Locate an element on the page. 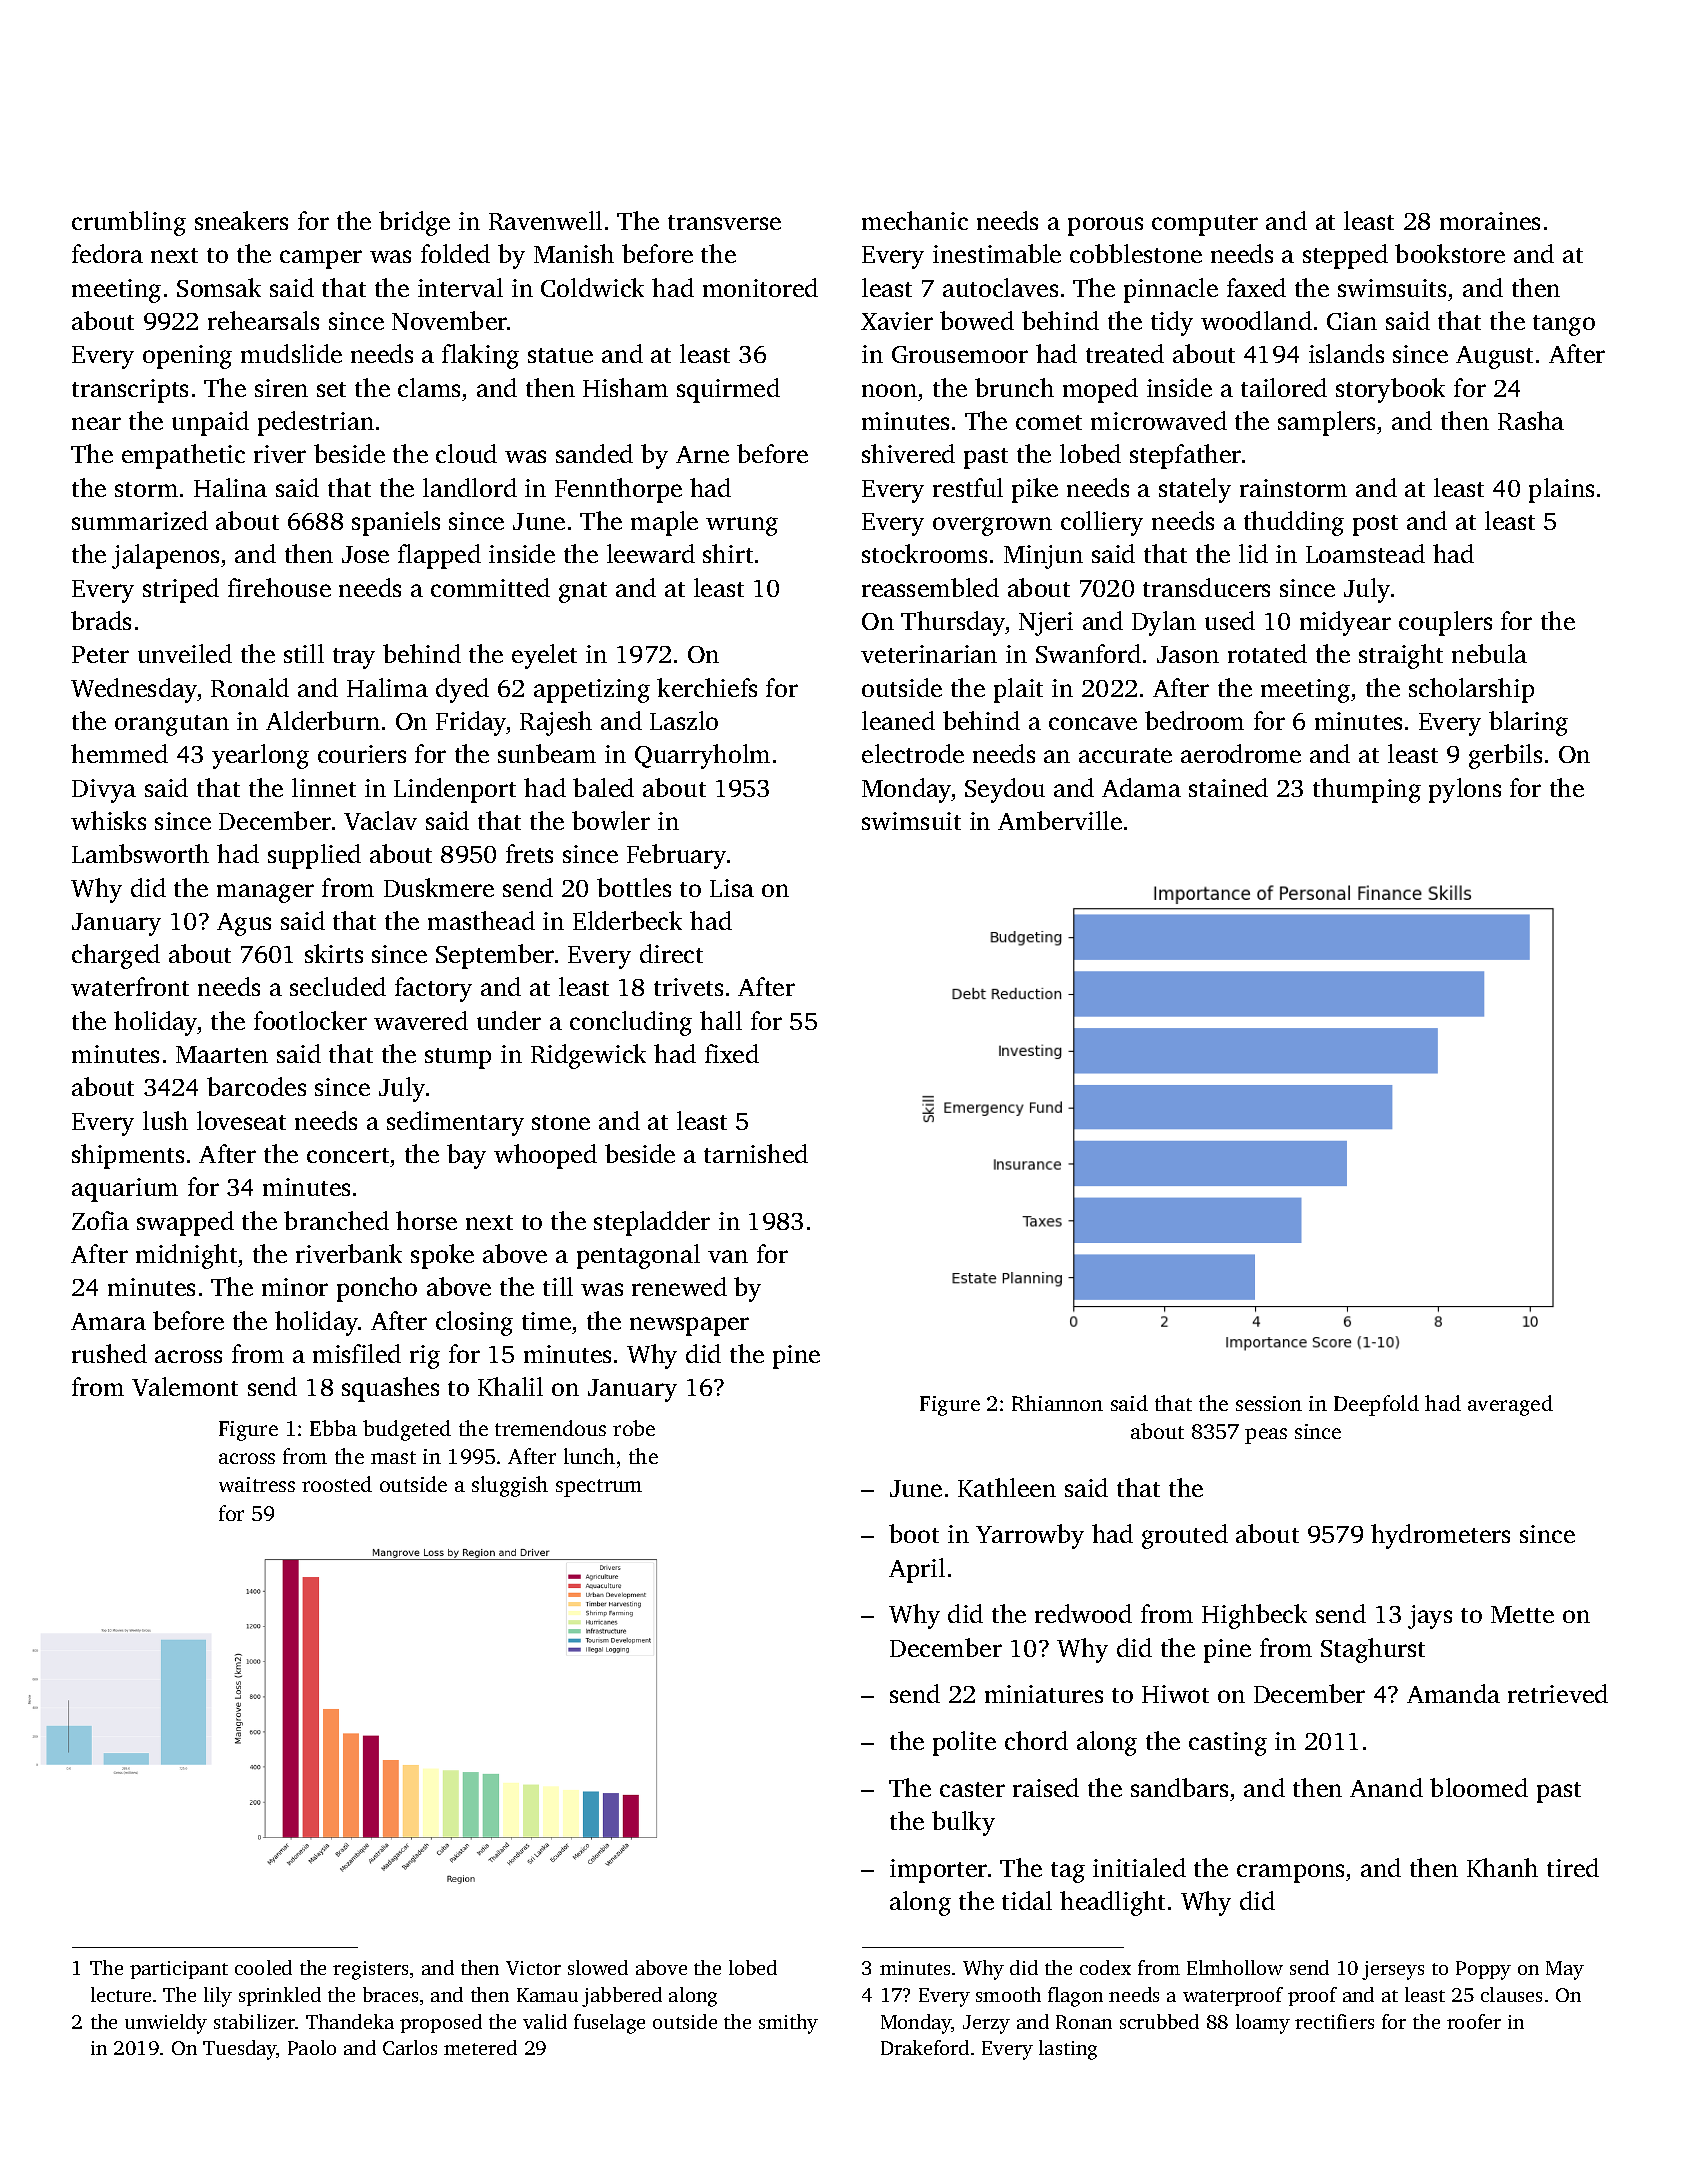 This page has height=2178, width=1683. Kathleen is located at coordinates (1007, 1487).
